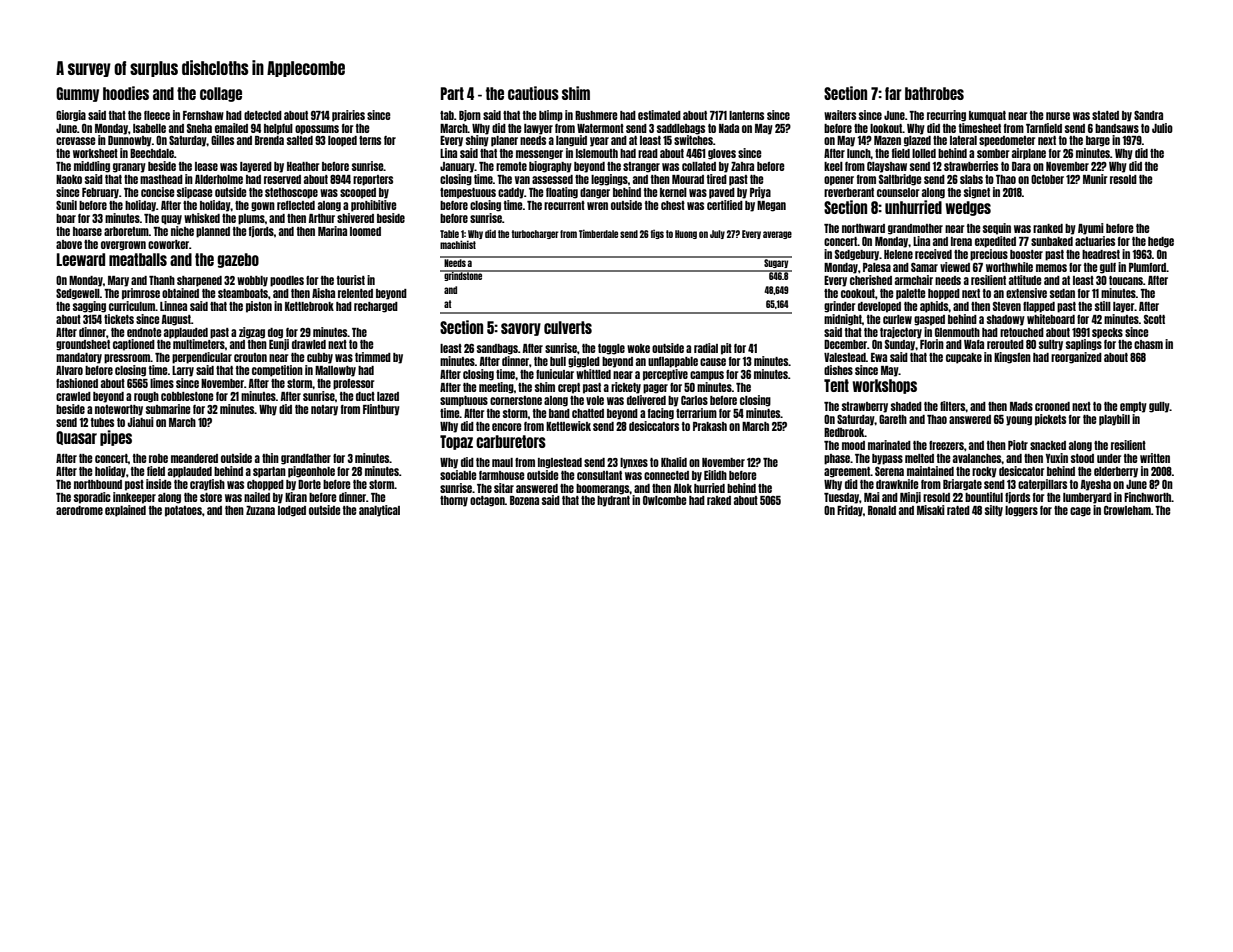  Describe the element at coordinates (533, 93) in the screenshot. I see `cautious` at that location.
